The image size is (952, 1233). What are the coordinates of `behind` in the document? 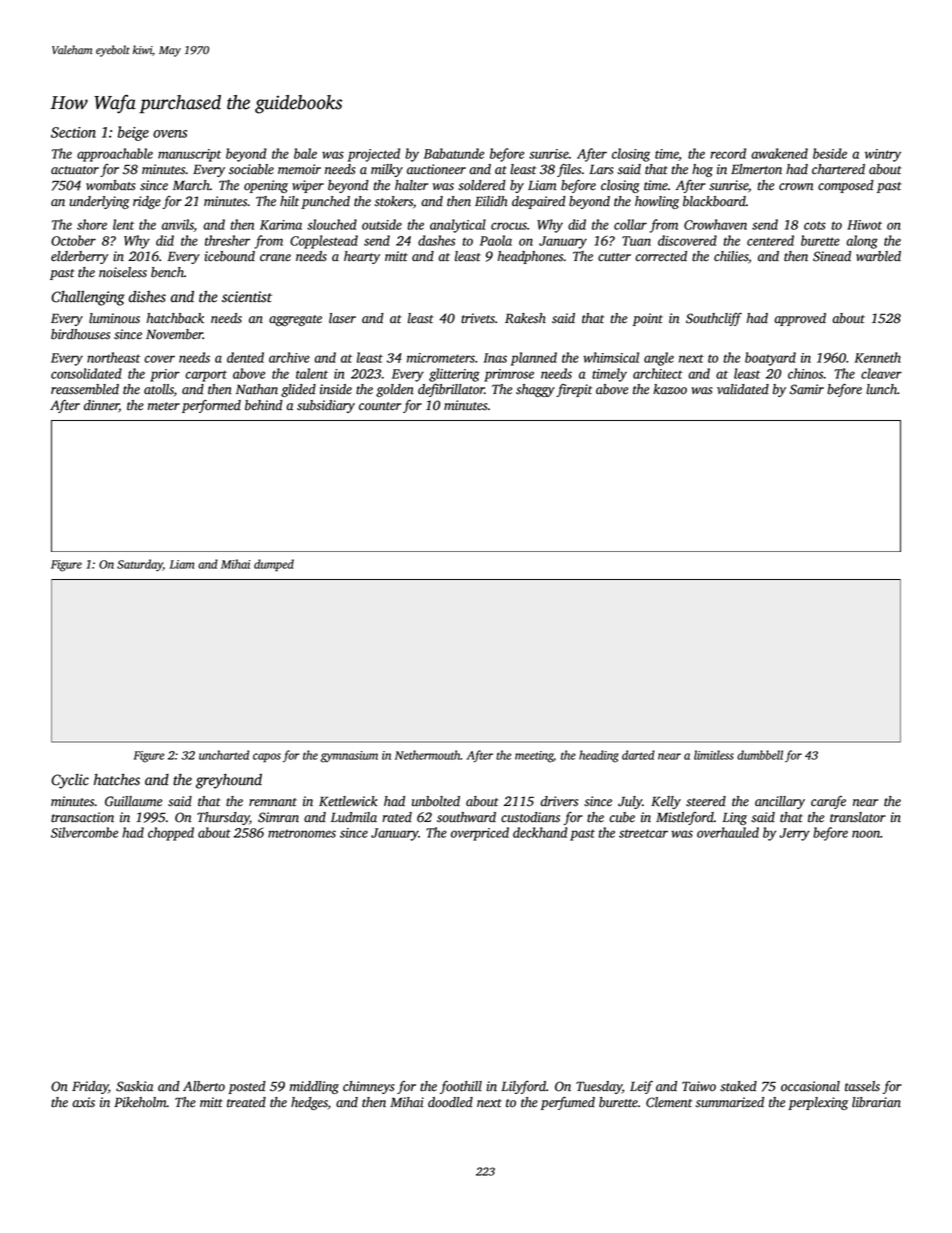 It's located at (264, 405).
